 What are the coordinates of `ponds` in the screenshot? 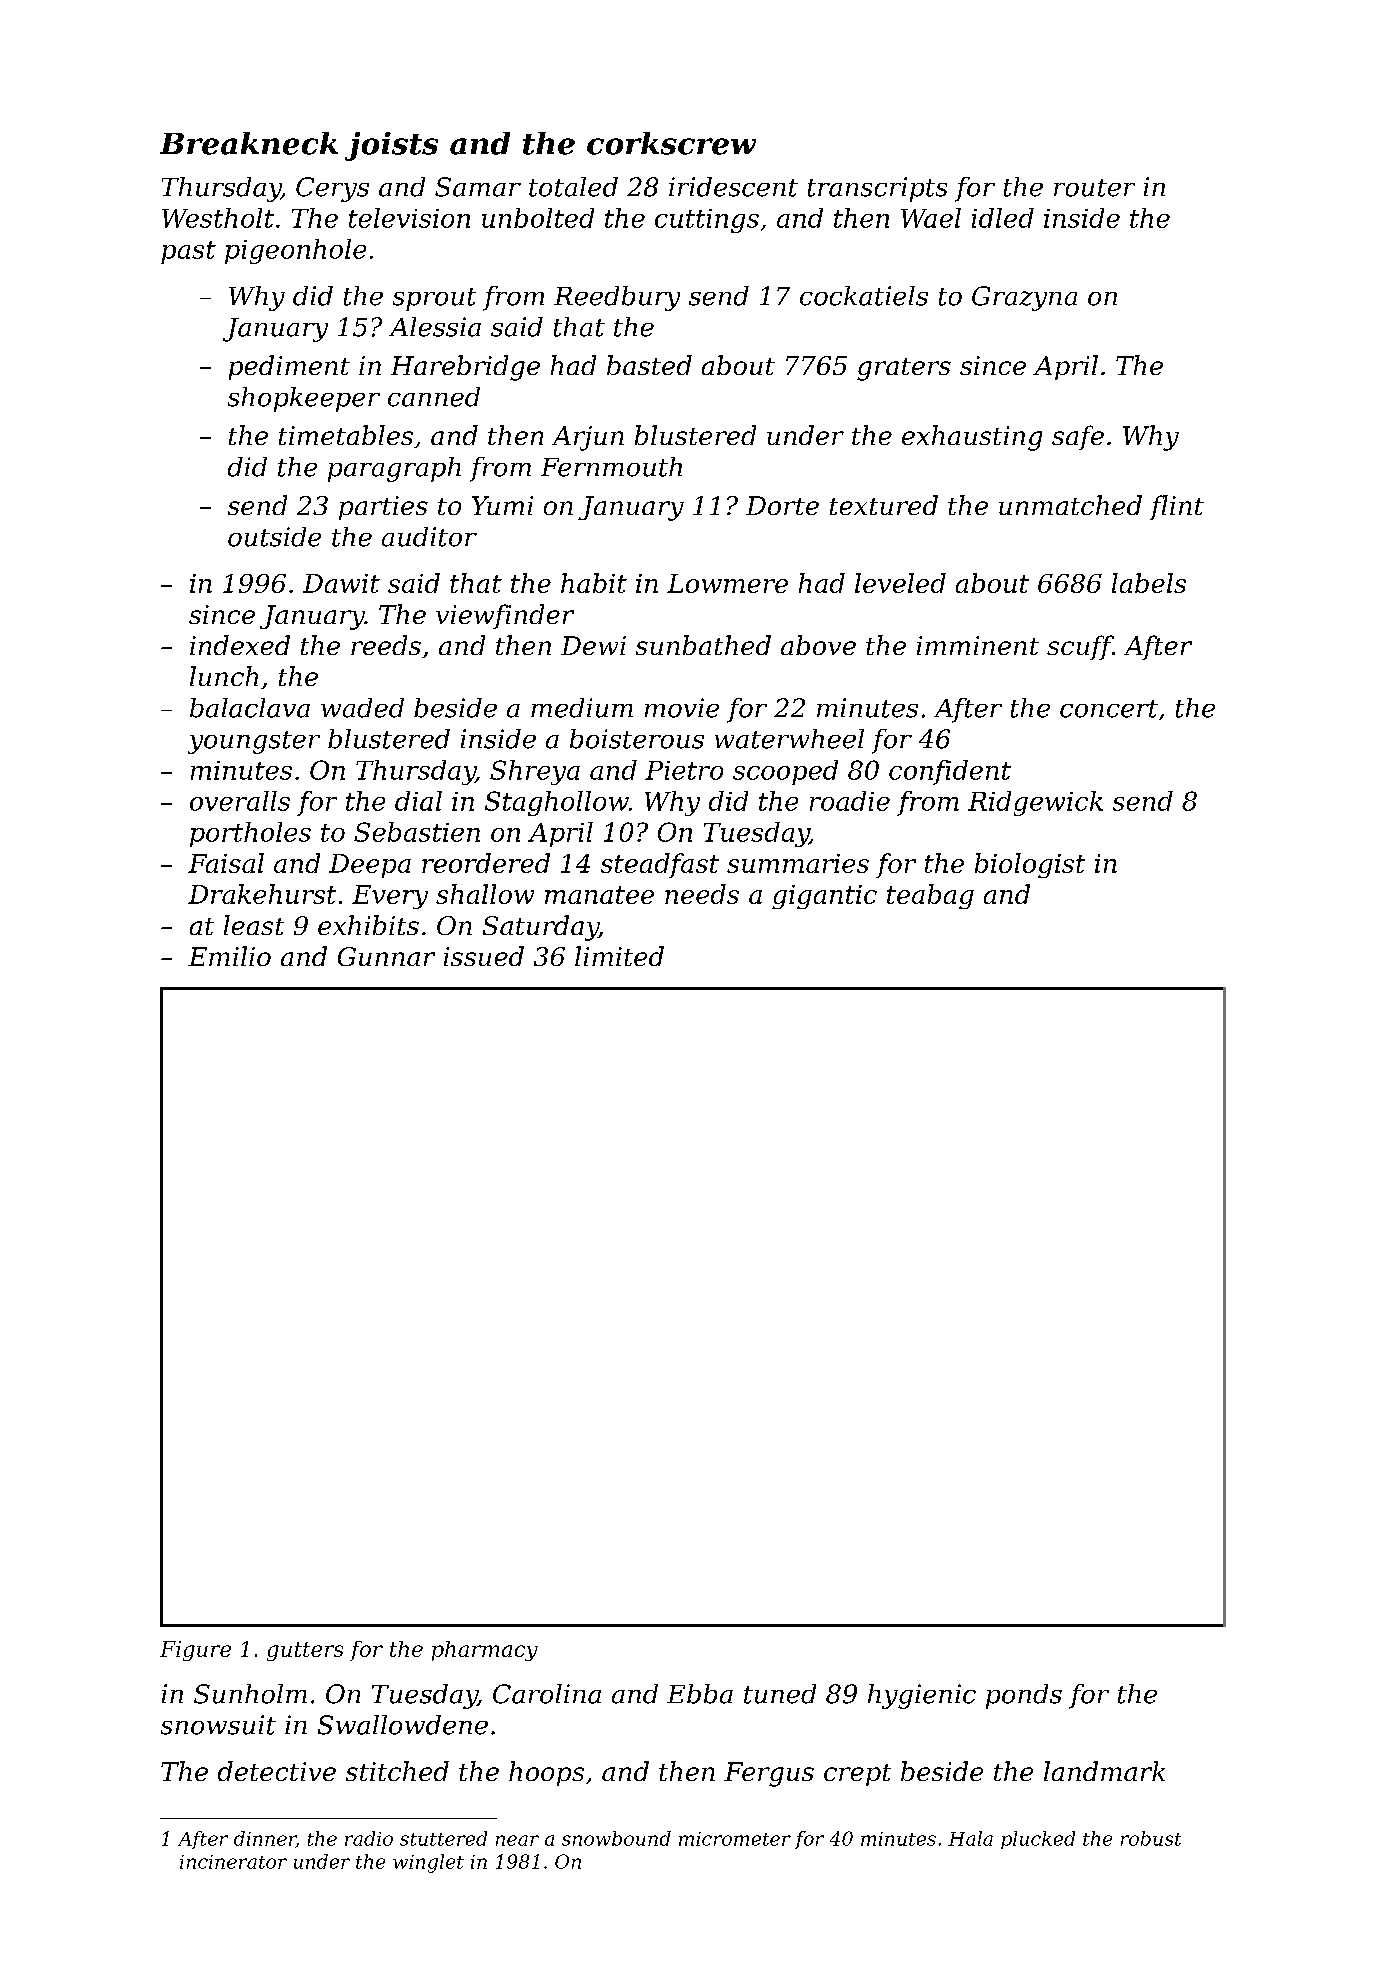 It's located at (1024, 1696).
